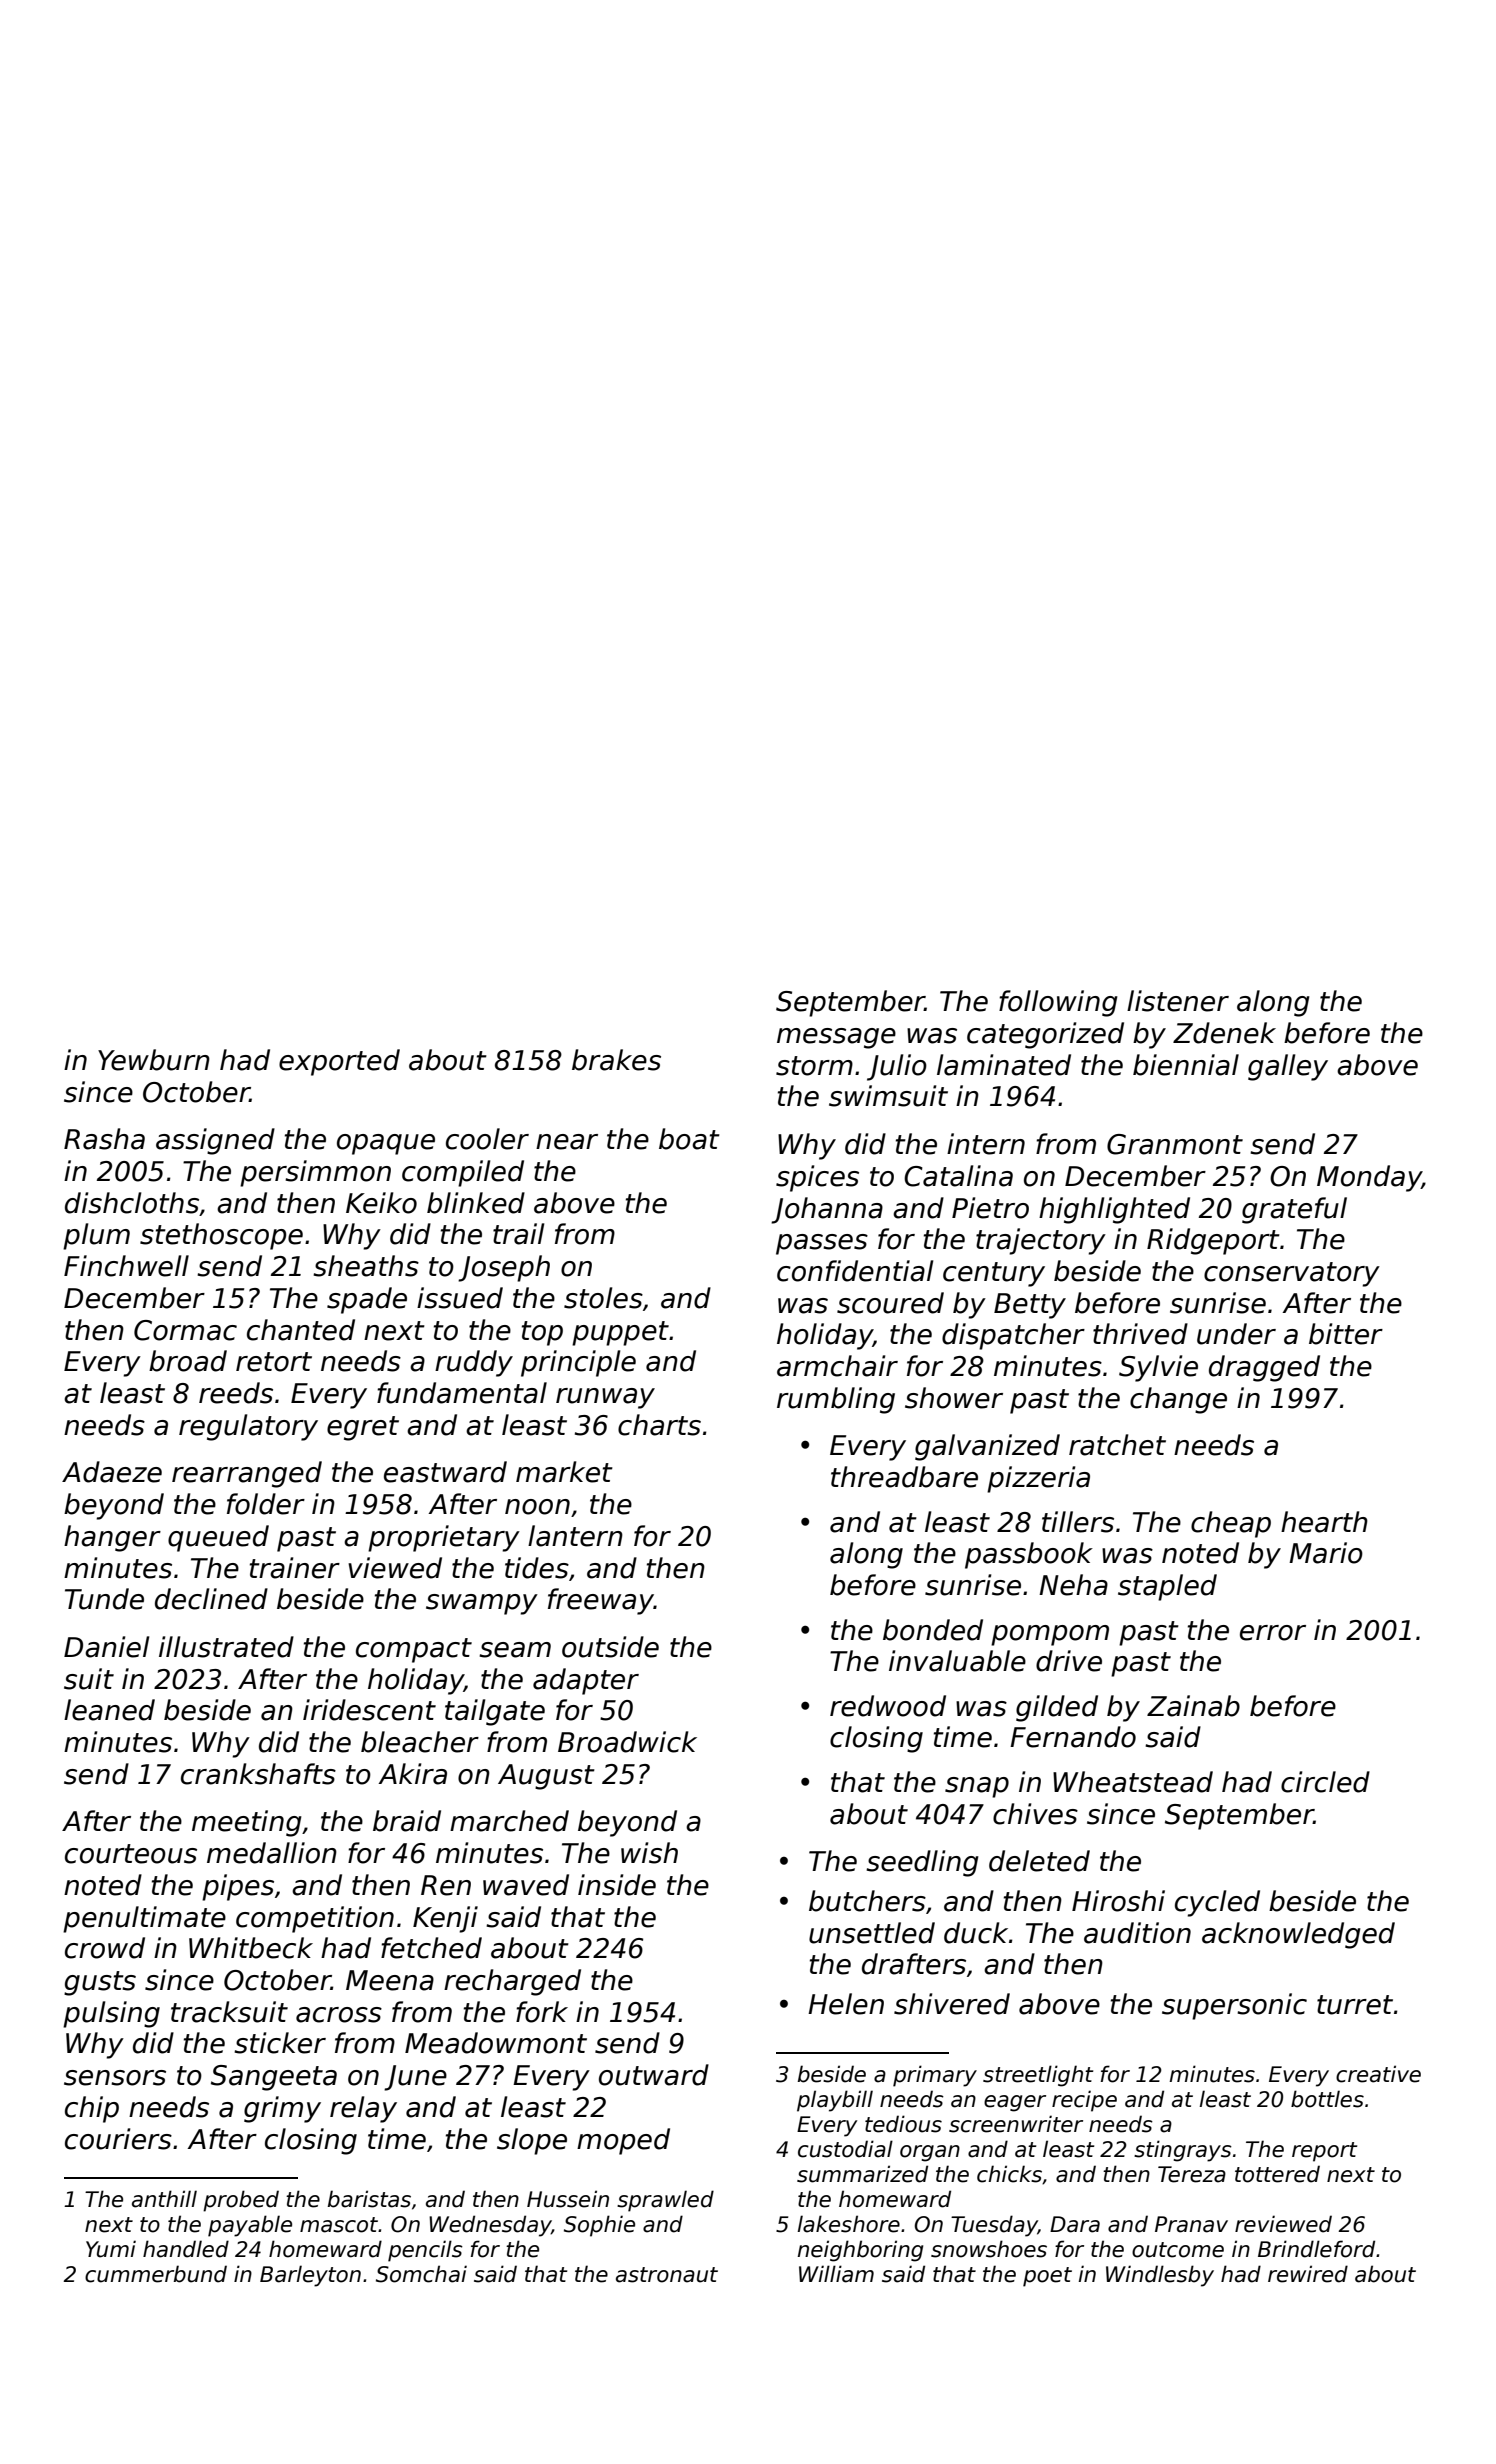  I want to click on exported, so click(339, 1062).
